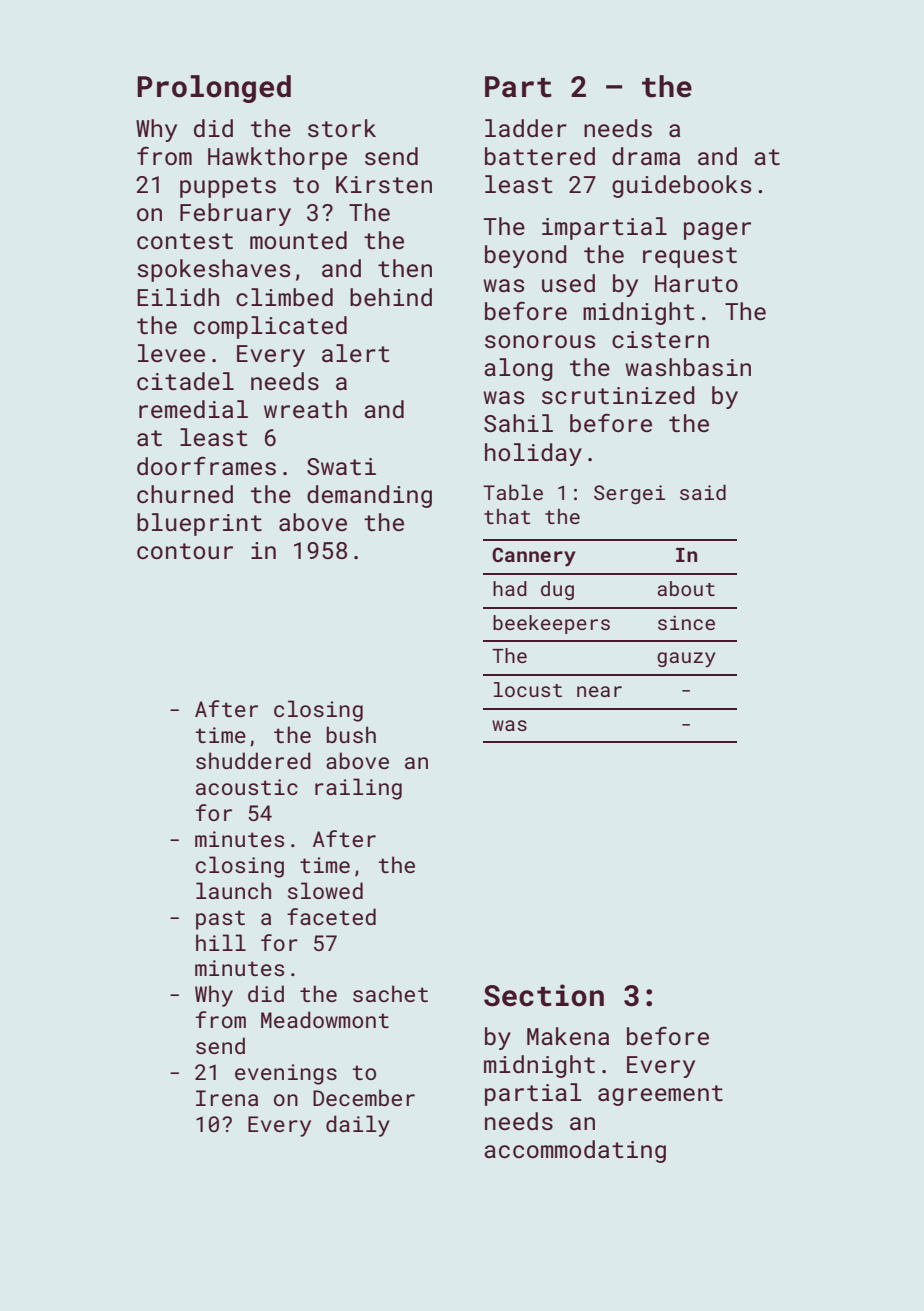 This document has width=924, height=1311. What do you see at coordinates (227, 1098) in the document?
I see `Irena` at bounding box center [227, 1098].
